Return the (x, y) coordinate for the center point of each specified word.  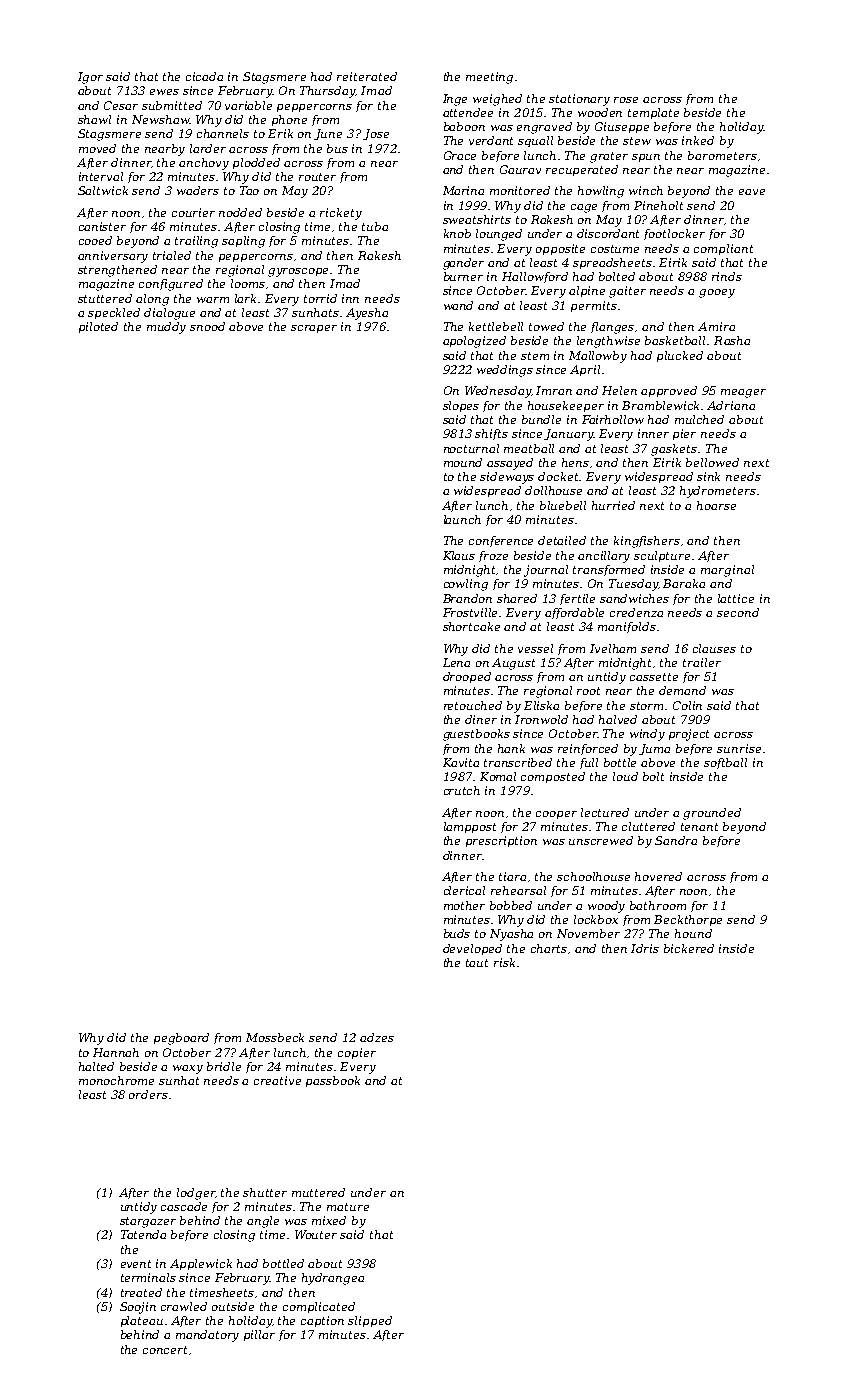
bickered (689, 948)
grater (609, 157)
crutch (462, 790)
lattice (736, 598)
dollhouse (553, 490)
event (136, 1264)
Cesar (121, 105)
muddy (166, 328)
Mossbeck (275, 1037)
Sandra (676, 840)
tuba (375, 226)
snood (207, 326)
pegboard (181, 1039)
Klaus (459, 555)
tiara (512, 876)
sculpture (662, 556)
